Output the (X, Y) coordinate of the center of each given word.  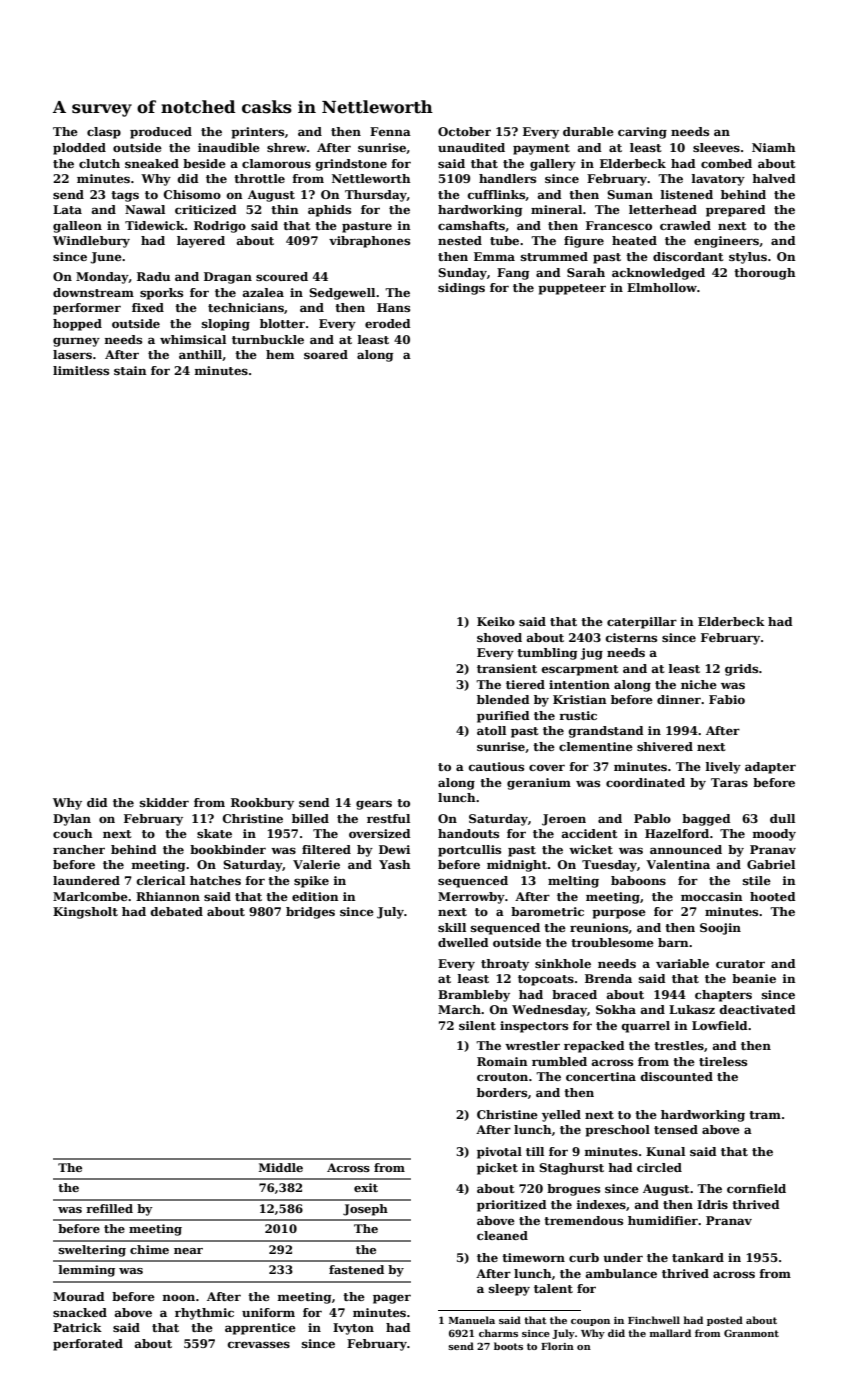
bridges (310, 913)
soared (326, 354)
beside (204, 163)
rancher (79, 849)
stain (130, 370)
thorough (765, 274)
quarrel (646, 1027)
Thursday (376, 196)
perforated (88, 1345)
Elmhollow (662, 287)
